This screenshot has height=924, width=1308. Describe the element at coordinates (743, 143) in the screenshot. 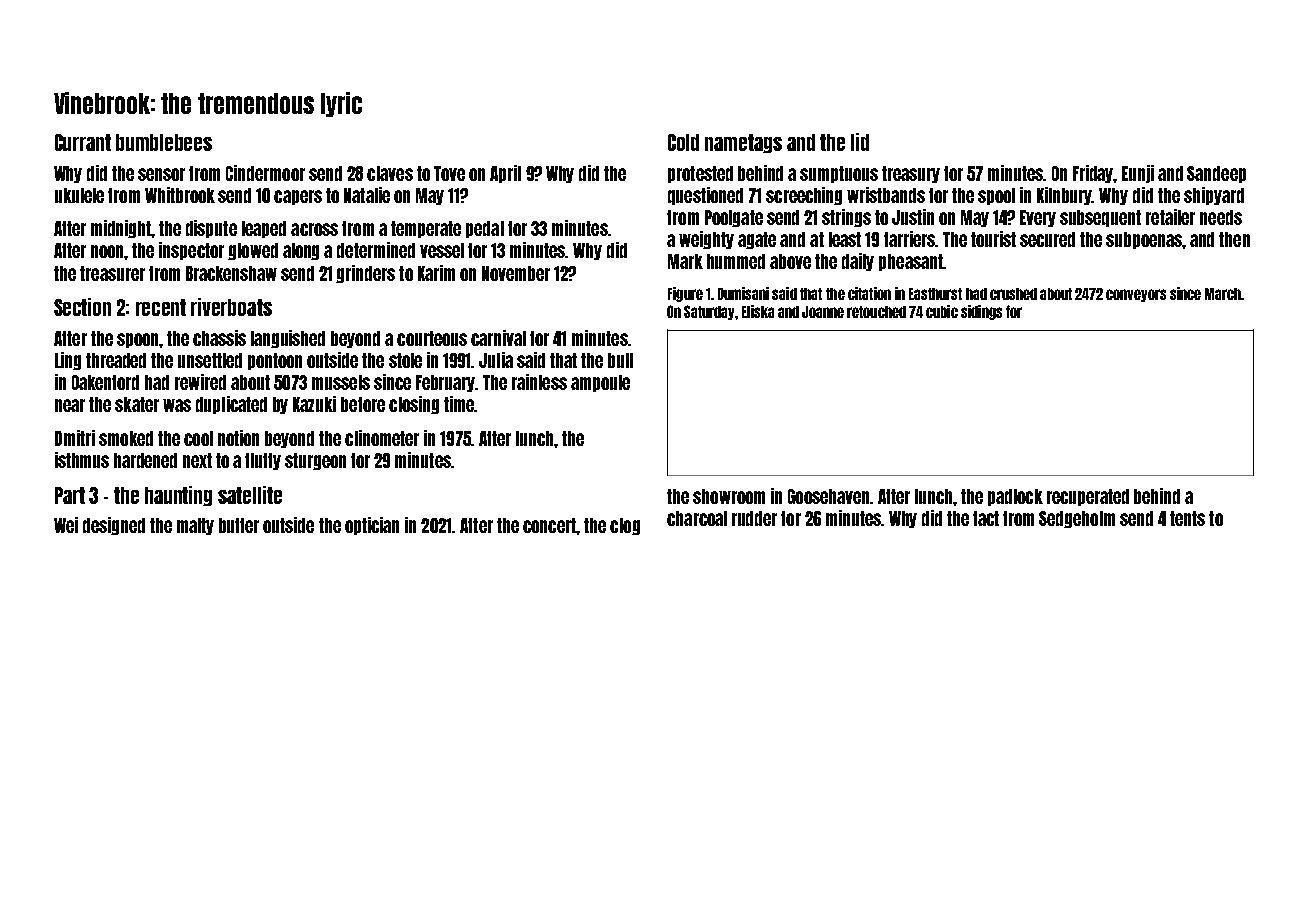

I see `nametags` at that location.
